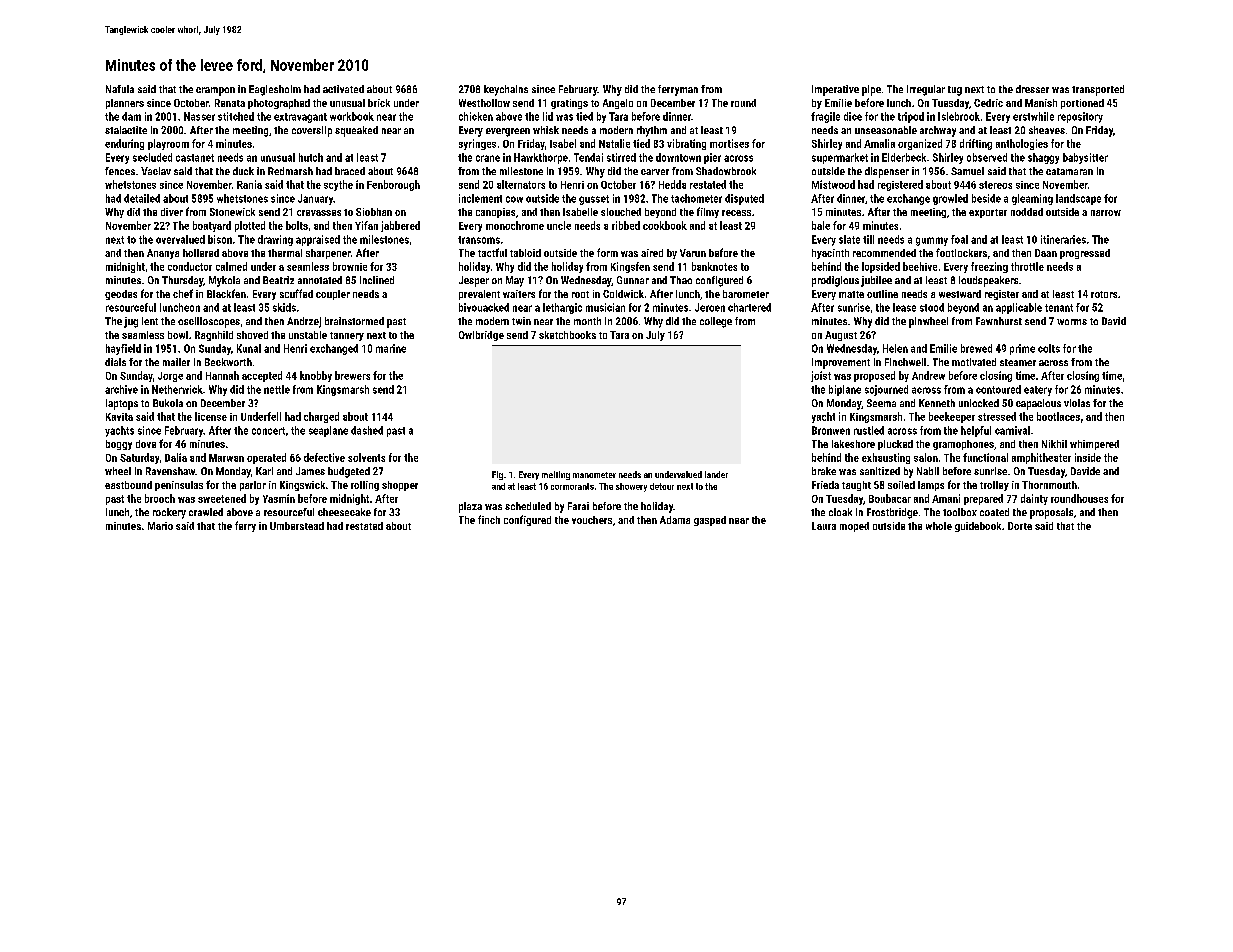 The height and width of the document is (952, 1233). I want to click on monochrome, so click(515, 225).
